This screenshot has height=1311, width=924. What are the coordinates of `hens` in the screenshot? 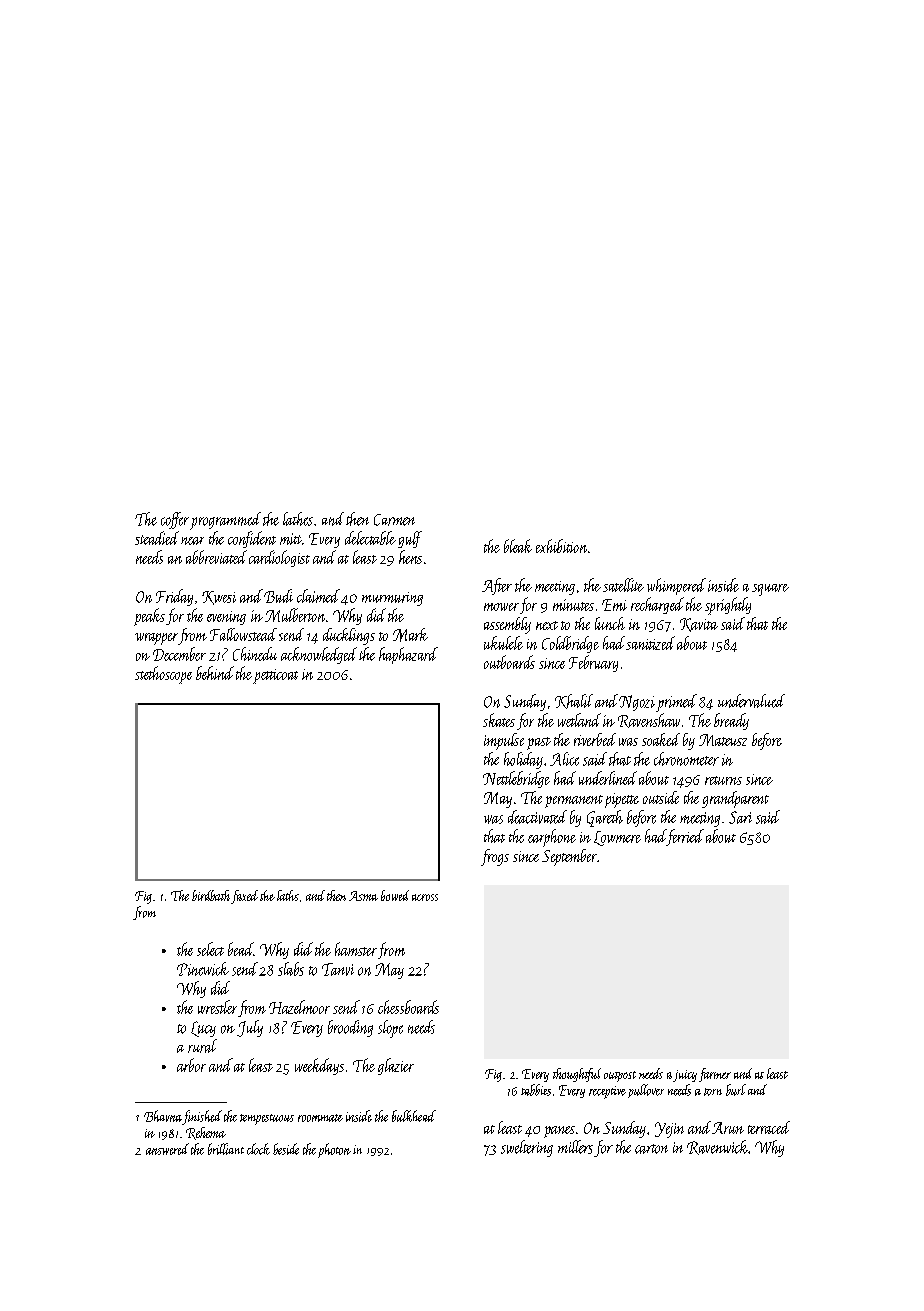 It's located at (410, 557).
